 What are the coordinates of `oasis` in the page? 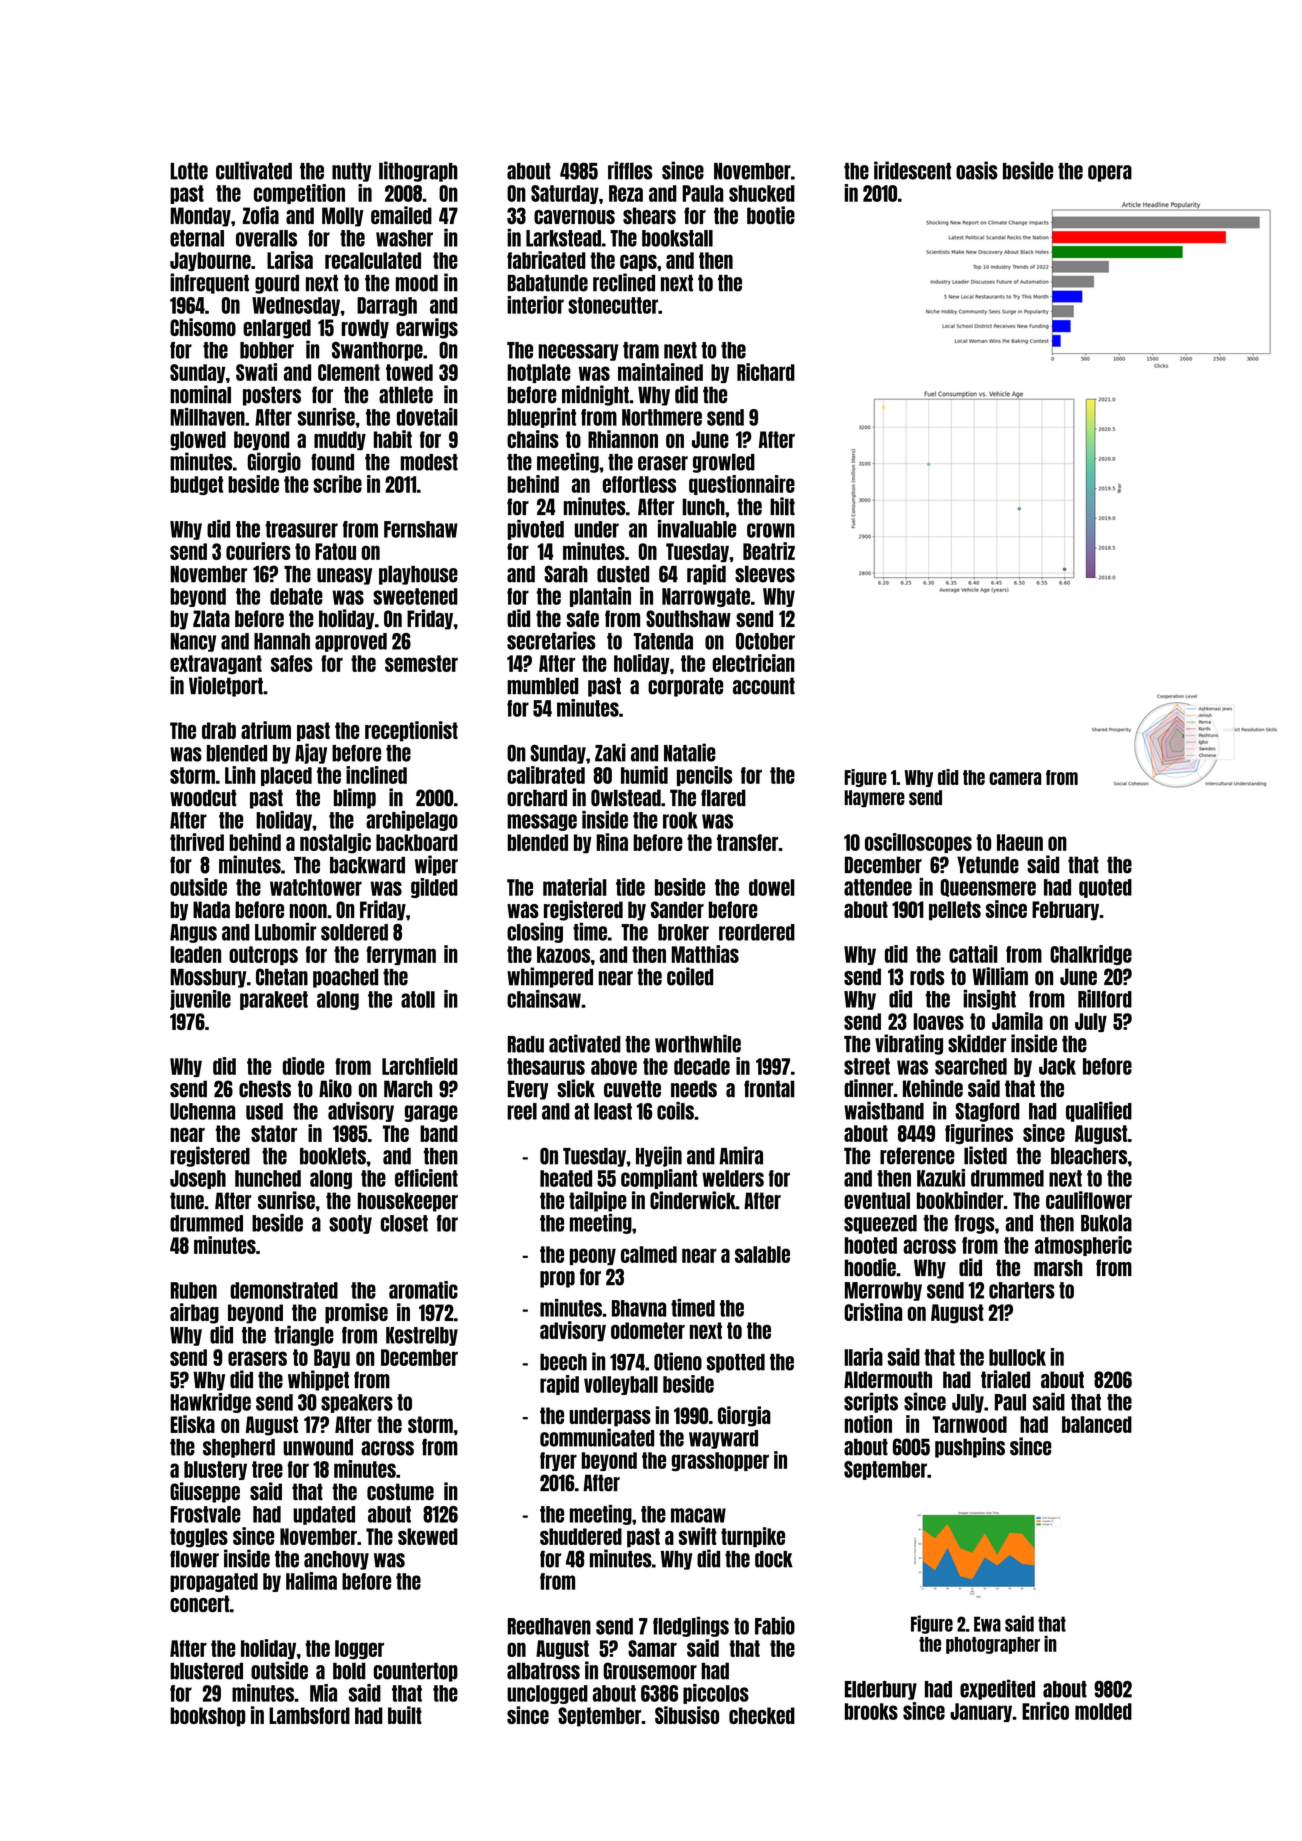 It's located at (977, 170).
